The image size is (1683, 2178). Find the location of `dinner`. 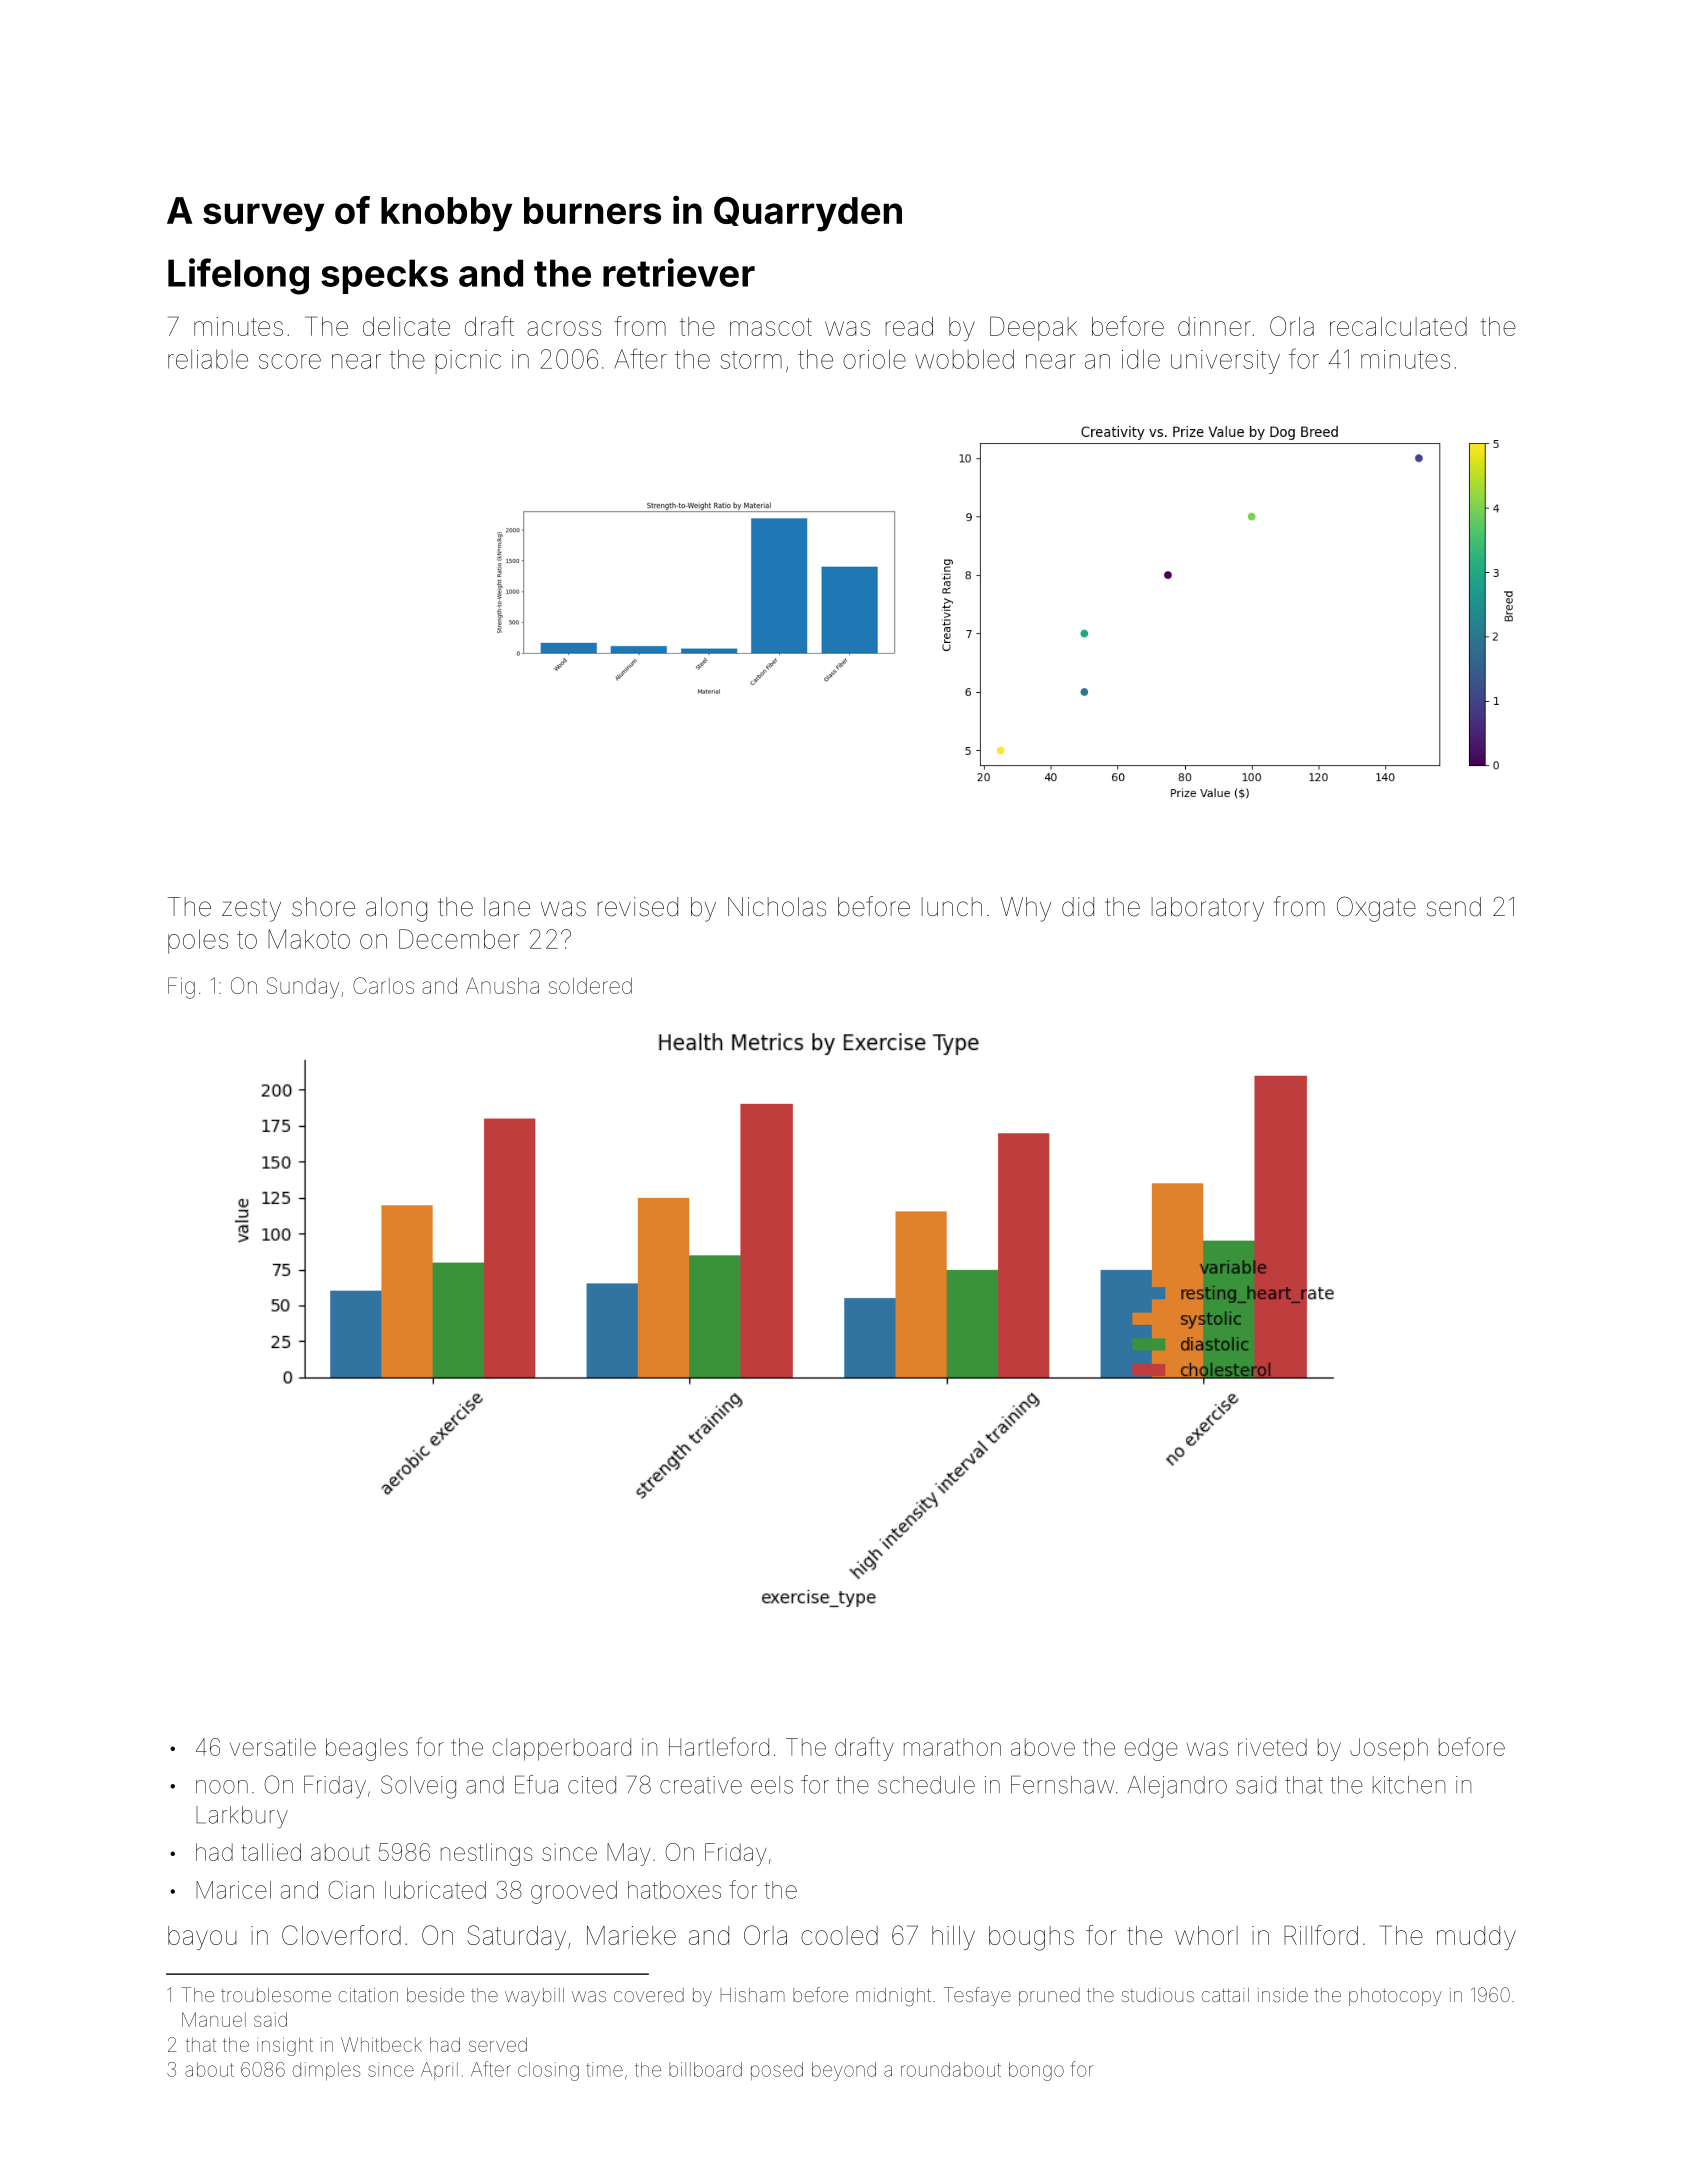

dinner is located at coordinates (1214, 326).
